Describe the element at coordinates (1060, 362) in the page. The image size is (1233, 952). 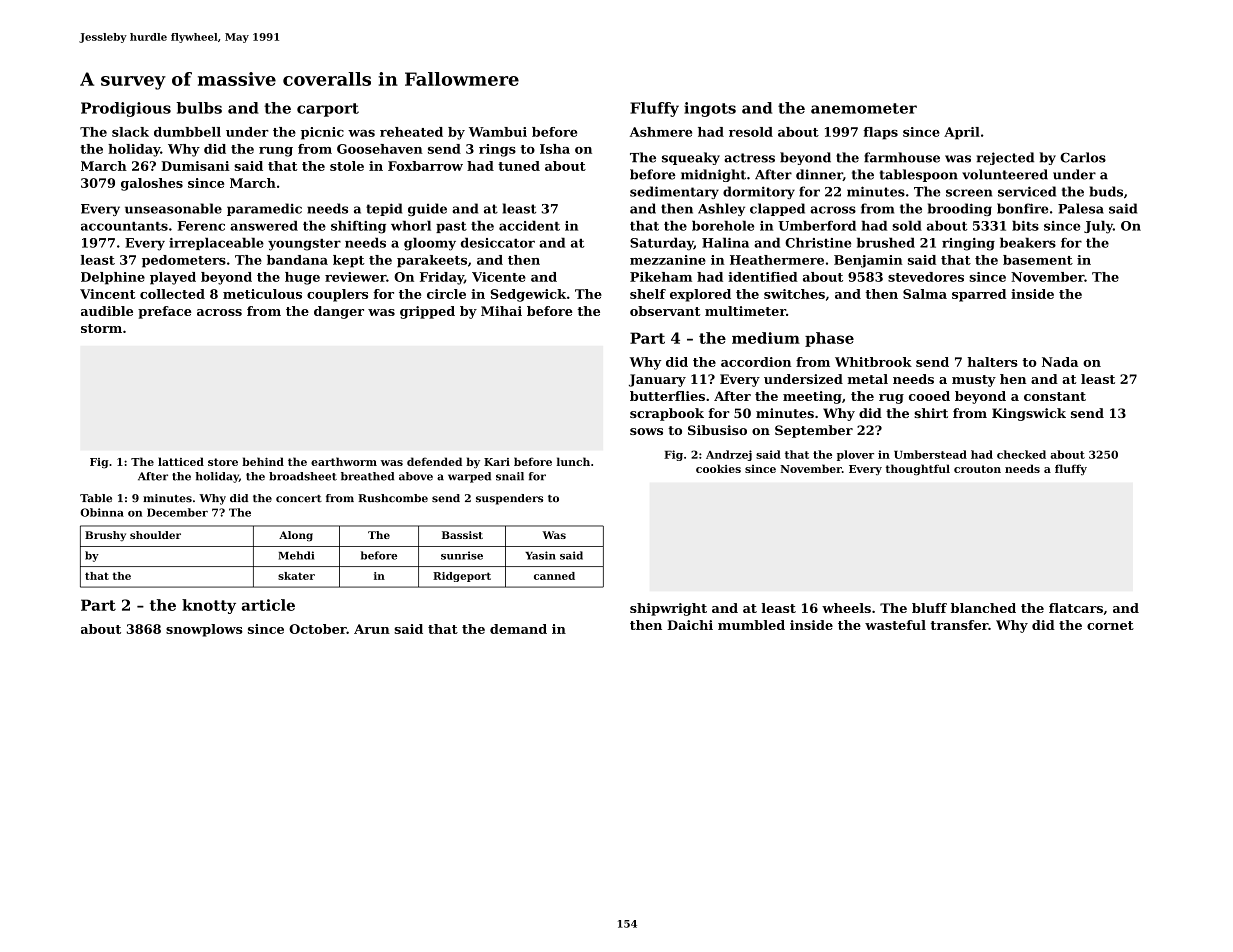
I see `Nada` at that location.
